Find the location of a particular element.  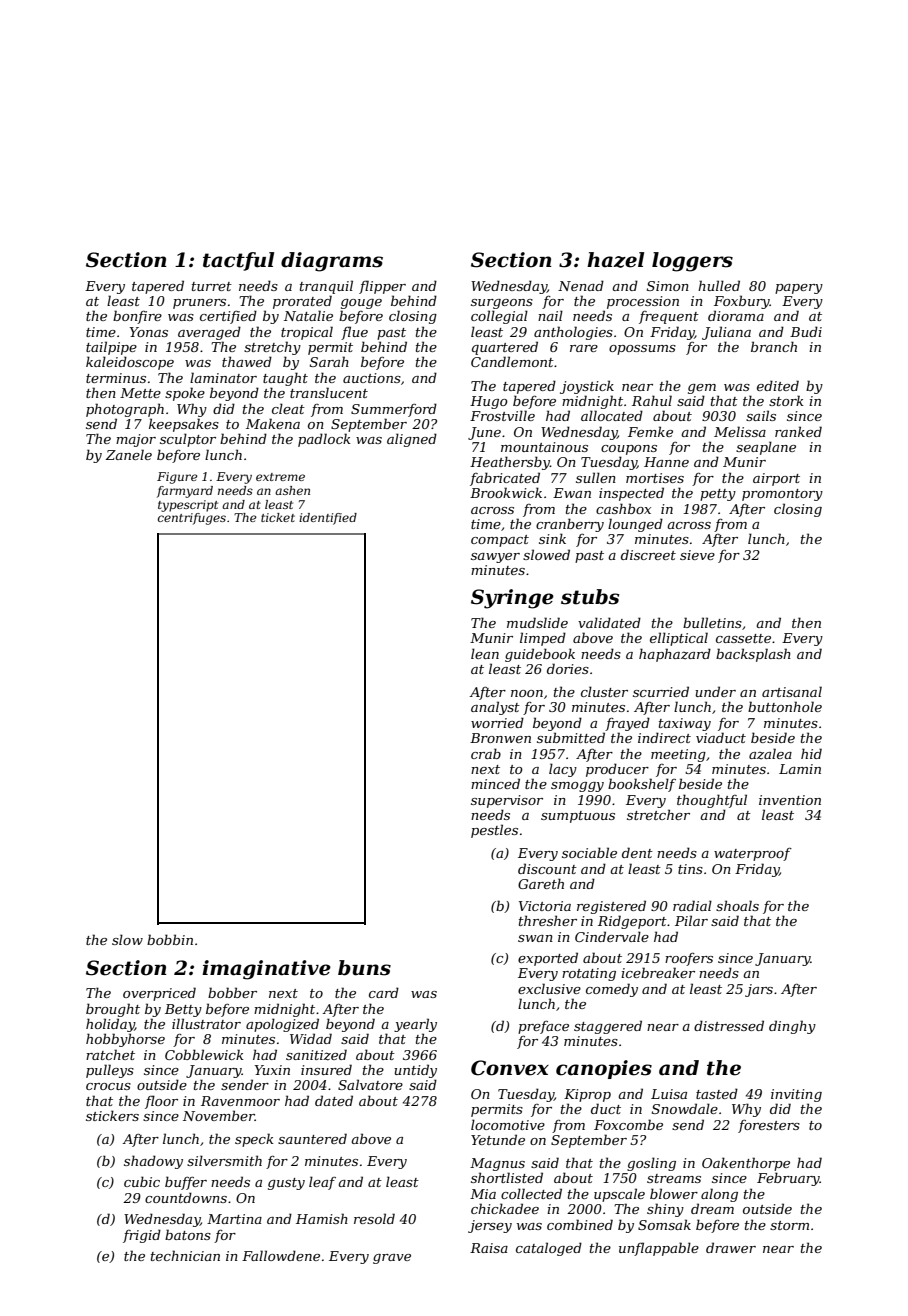

terminus is located at coordinates (116, 378).
